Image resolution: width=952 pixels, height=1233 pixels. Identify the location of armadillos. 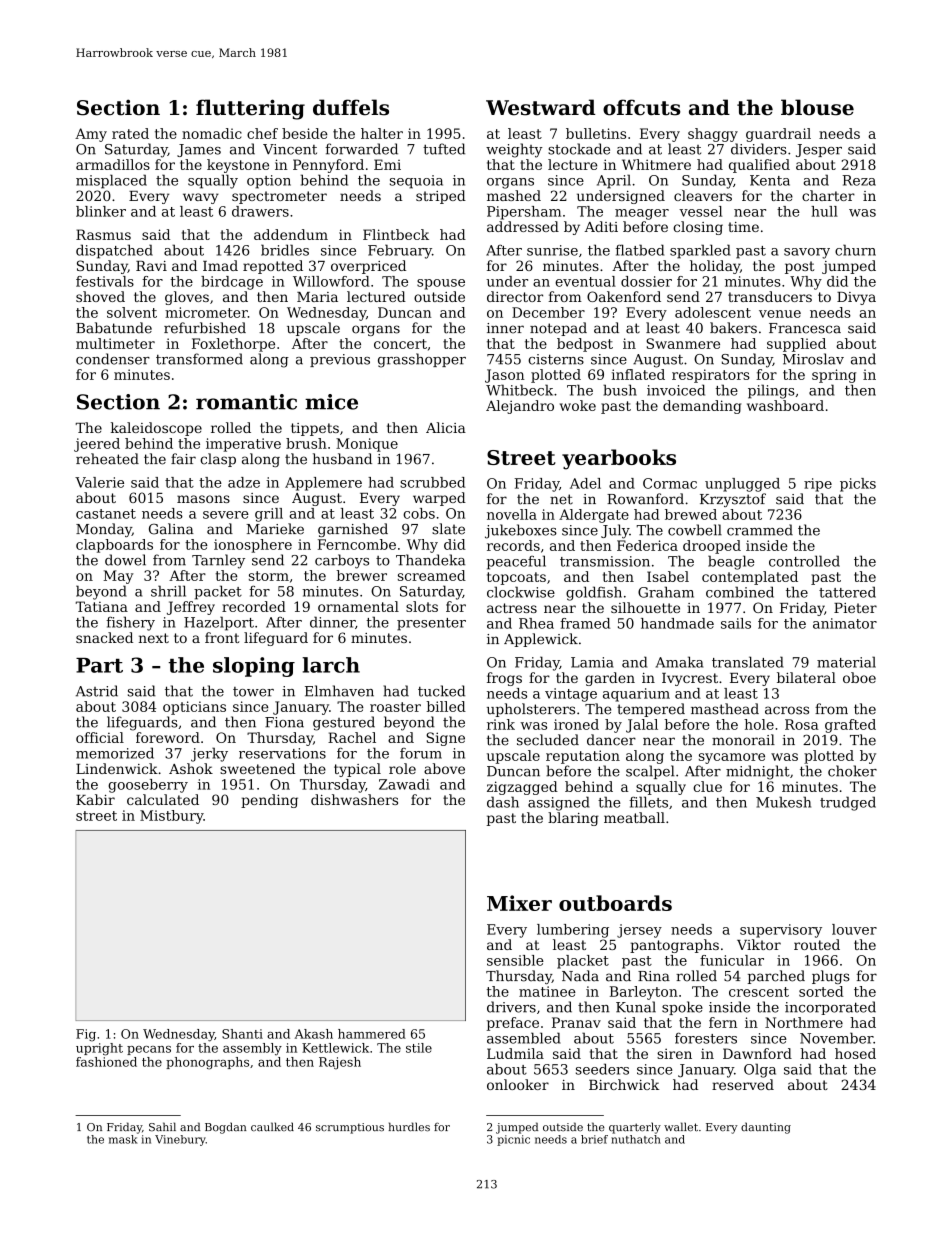
(113, 164).
